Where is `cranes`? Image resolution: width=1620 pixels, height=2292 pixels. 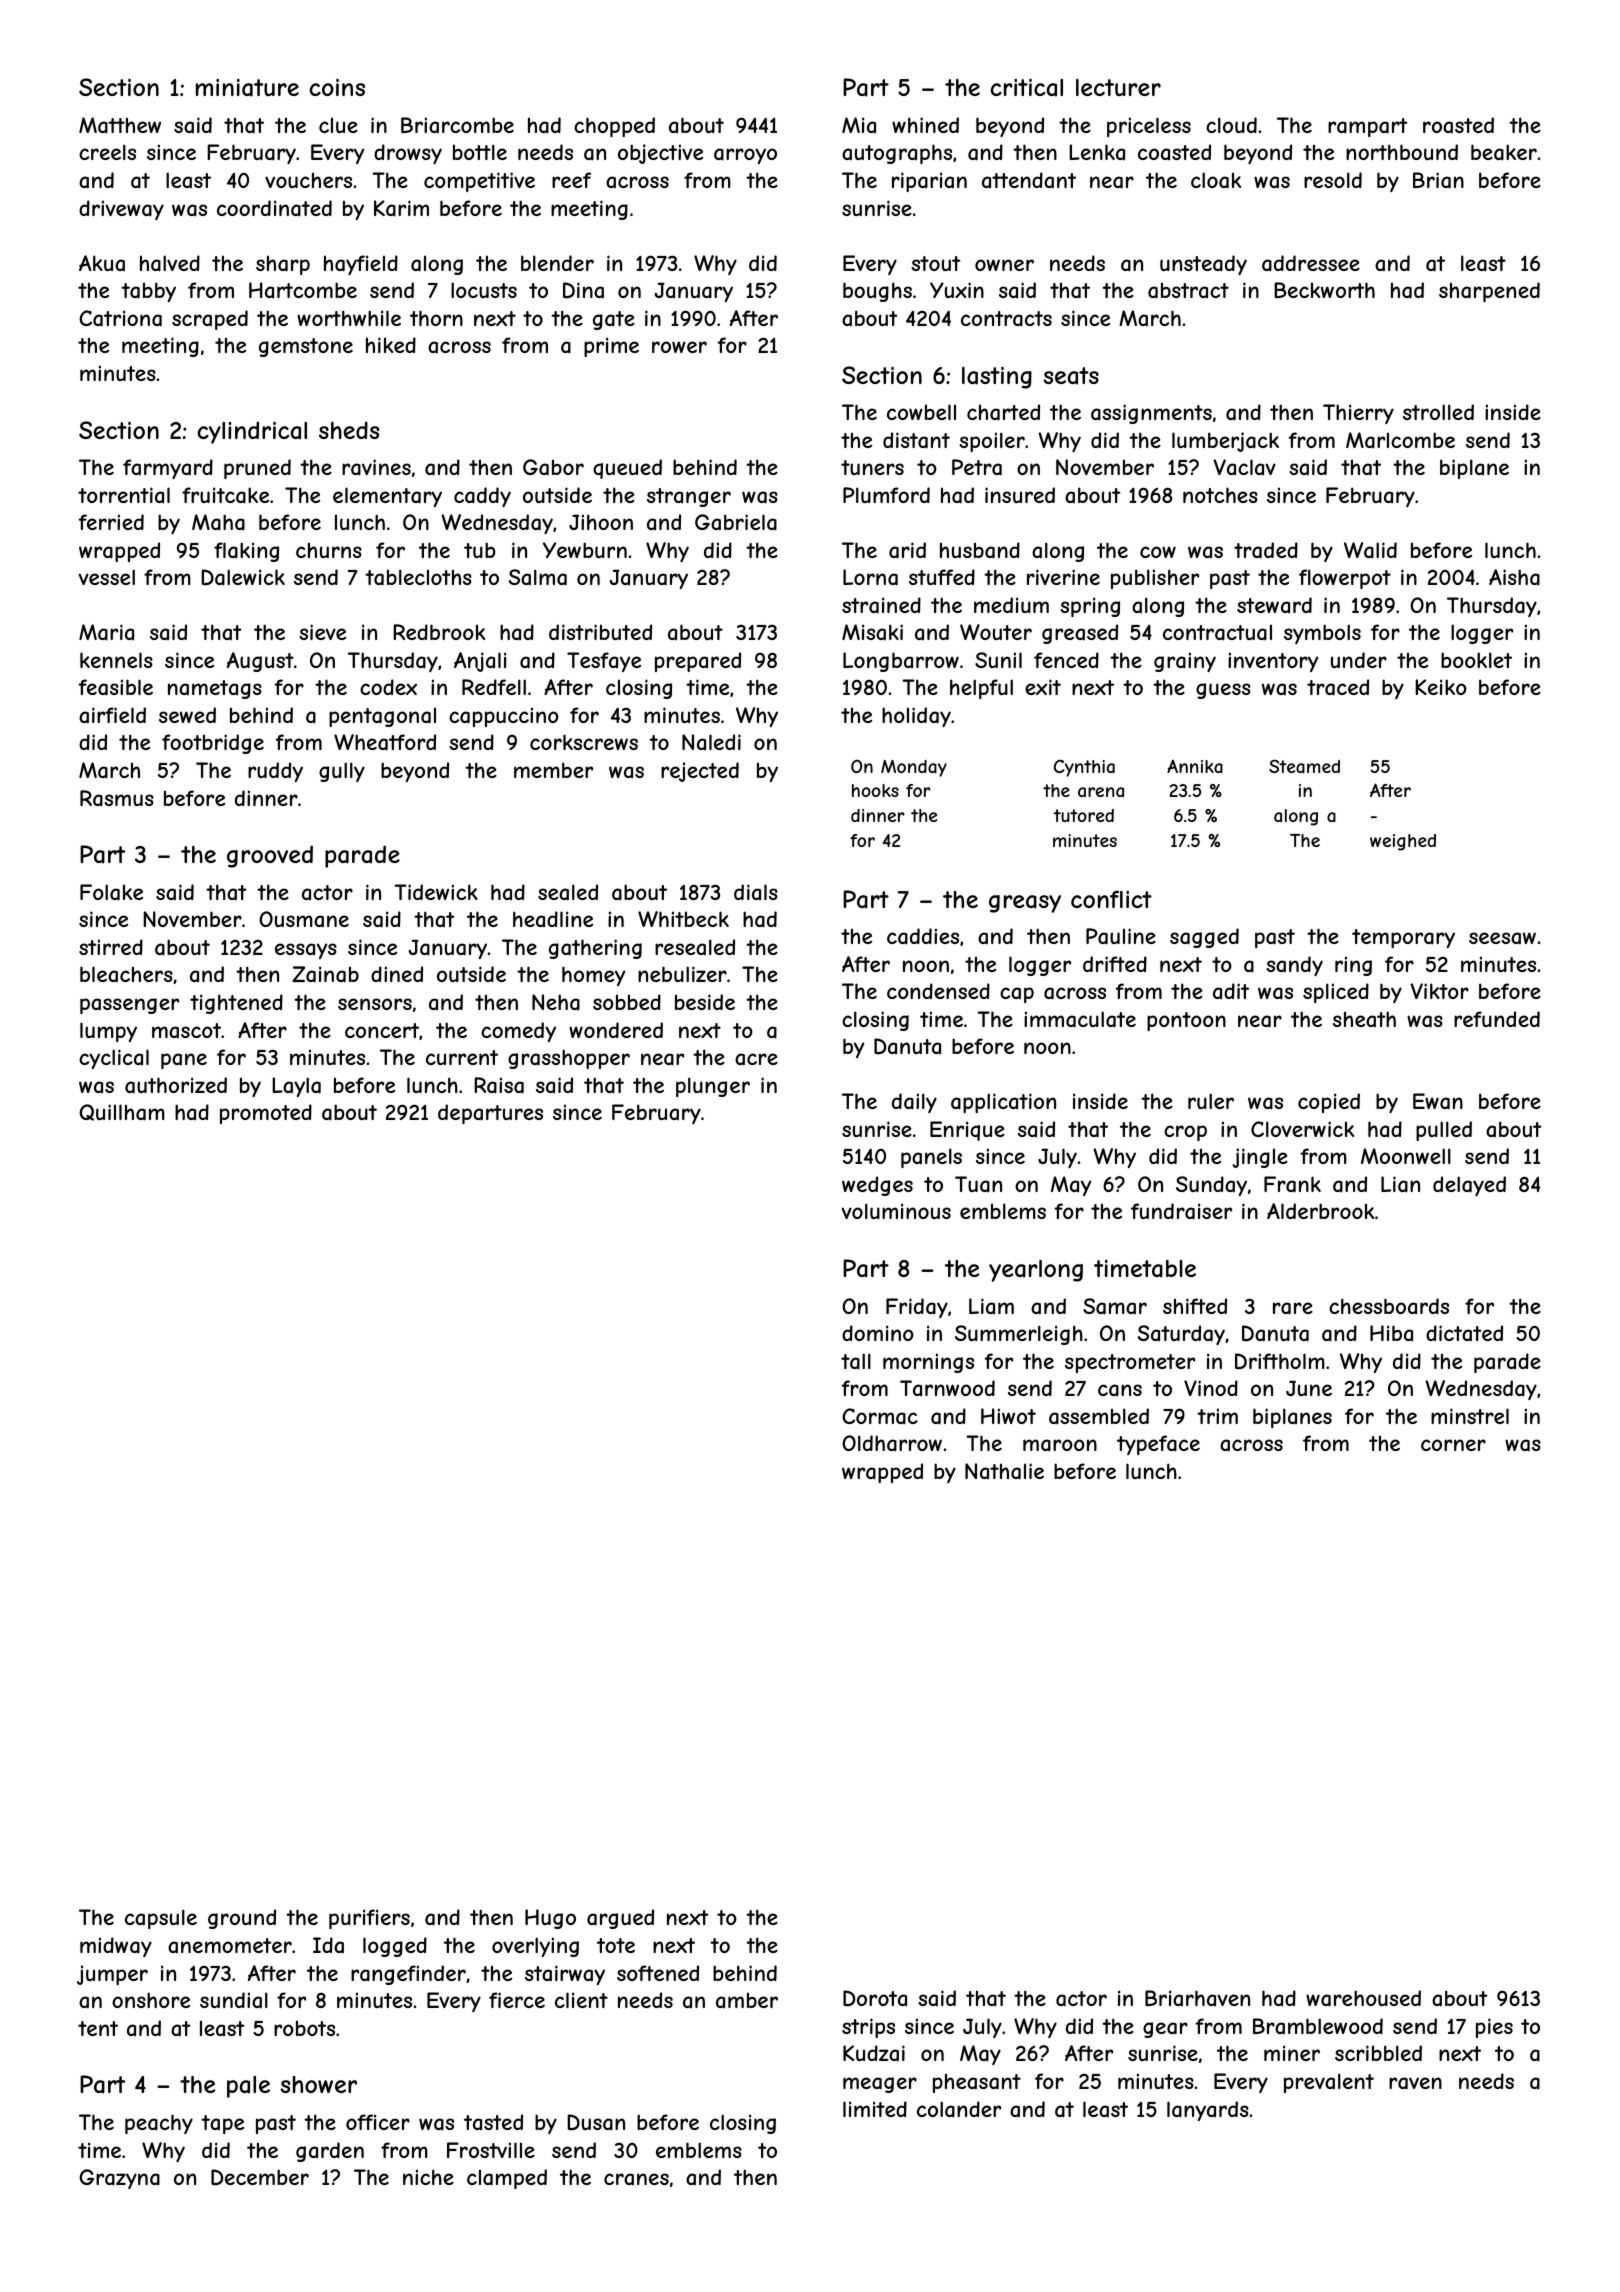 cranes is located at coordinates (636, 2179).
